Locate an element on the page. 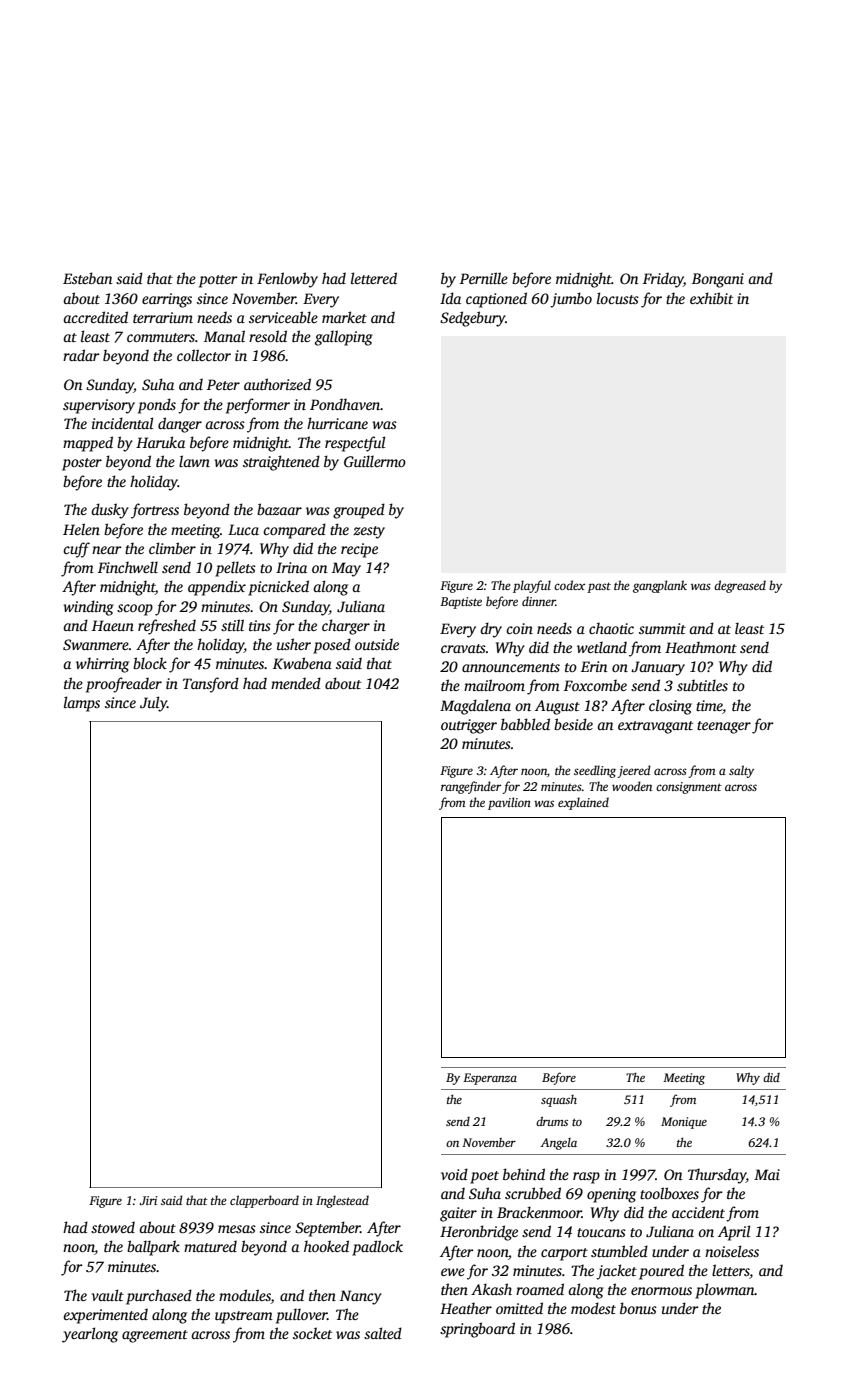 Image resolution: width=849 pixels, height=1400 pixels. lamps is located at coordinates (82, 704).
